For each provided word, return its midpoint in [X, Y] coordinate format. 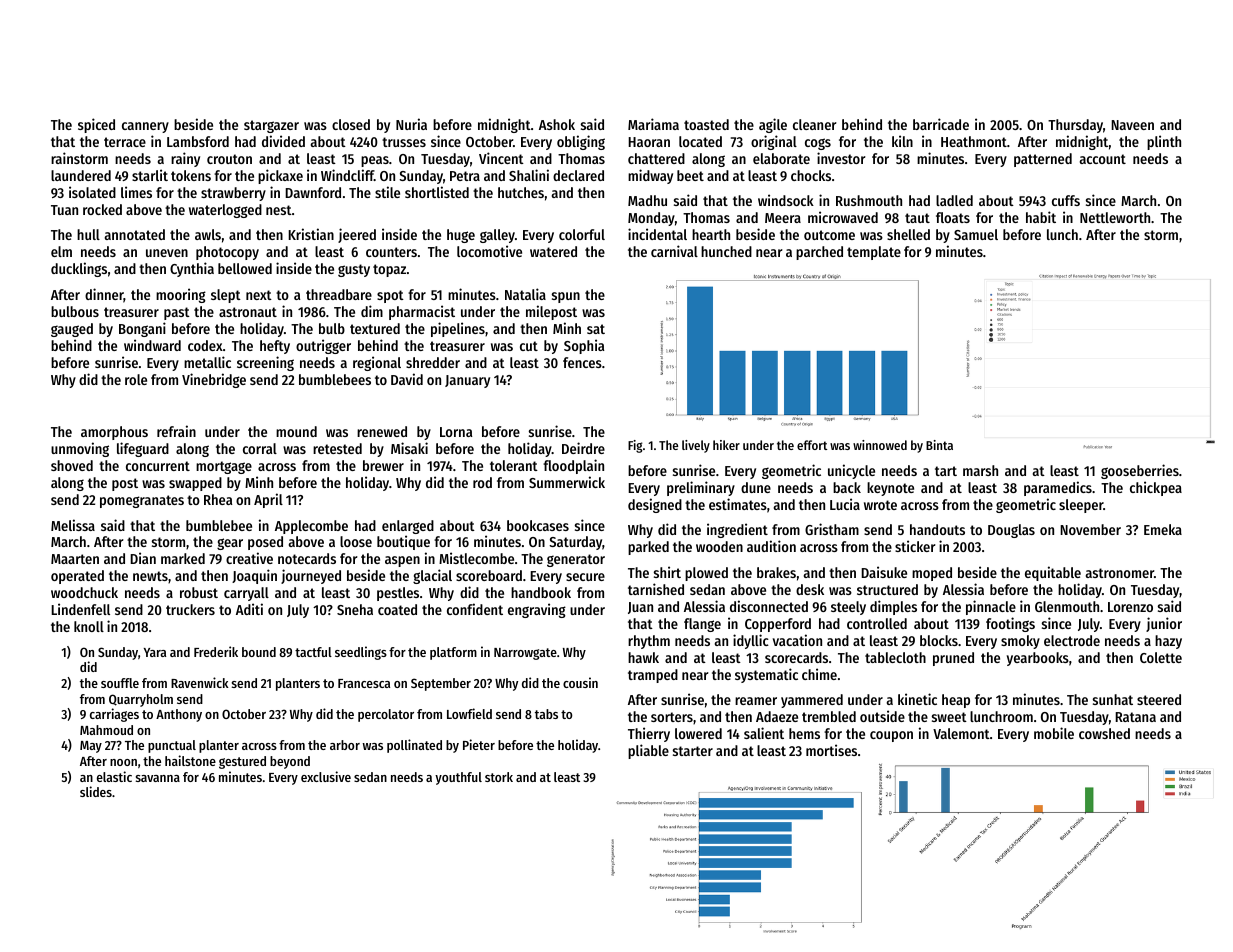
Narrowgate [525, 654]
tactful [313, 652]
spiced [96, 125]
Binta [939, 445]
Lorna [456, 432]
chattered [656, 158]
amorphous [114, 433]
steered [1159, 699]
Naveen [1132, 125]
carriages [114, 715]
